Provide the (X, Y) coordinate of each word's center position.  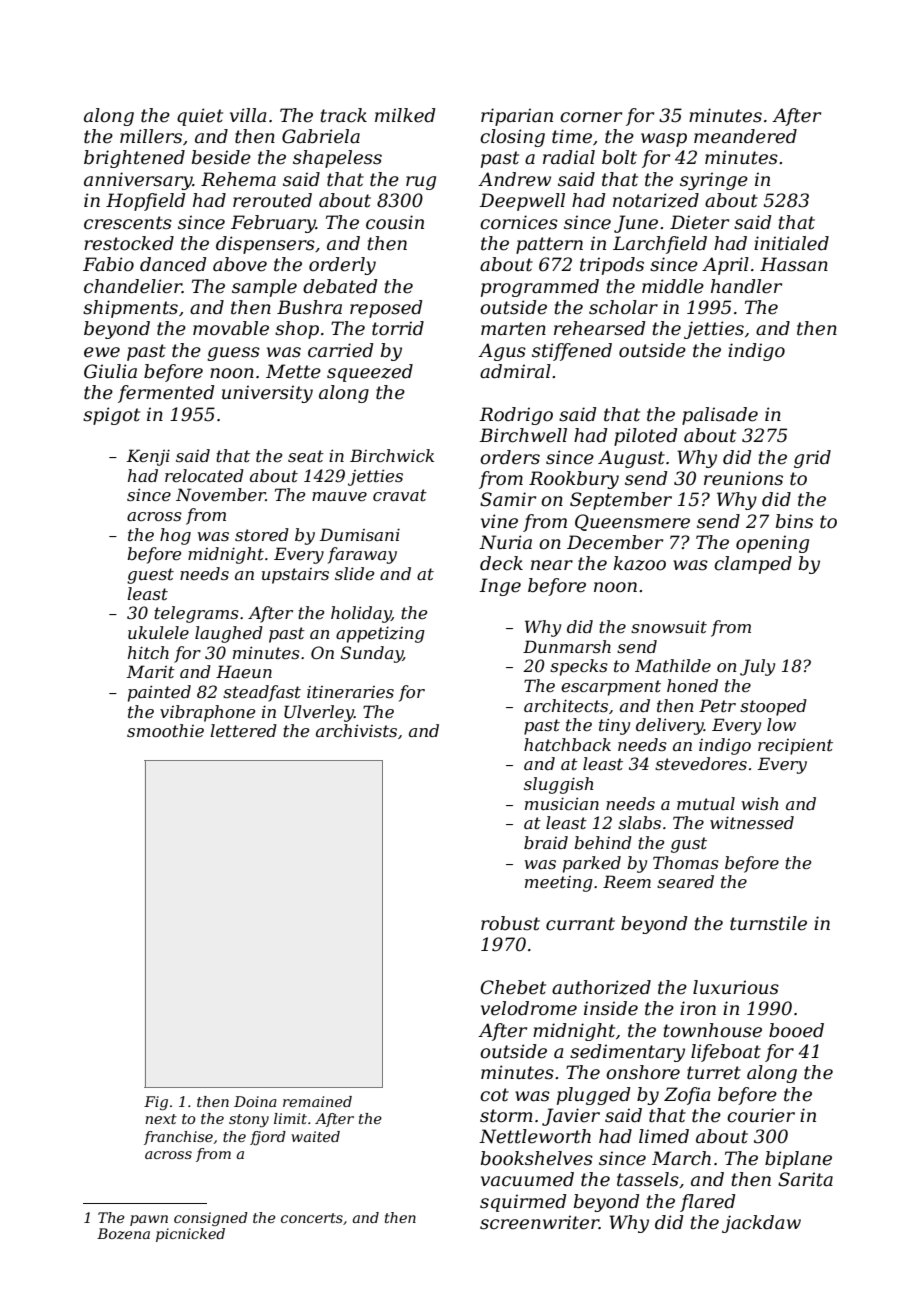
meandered (745, 136)
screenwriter (539, 1222)
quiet (200, 117)
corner (591, 117)
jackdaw (761, 1224)
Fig (156, 1103)
